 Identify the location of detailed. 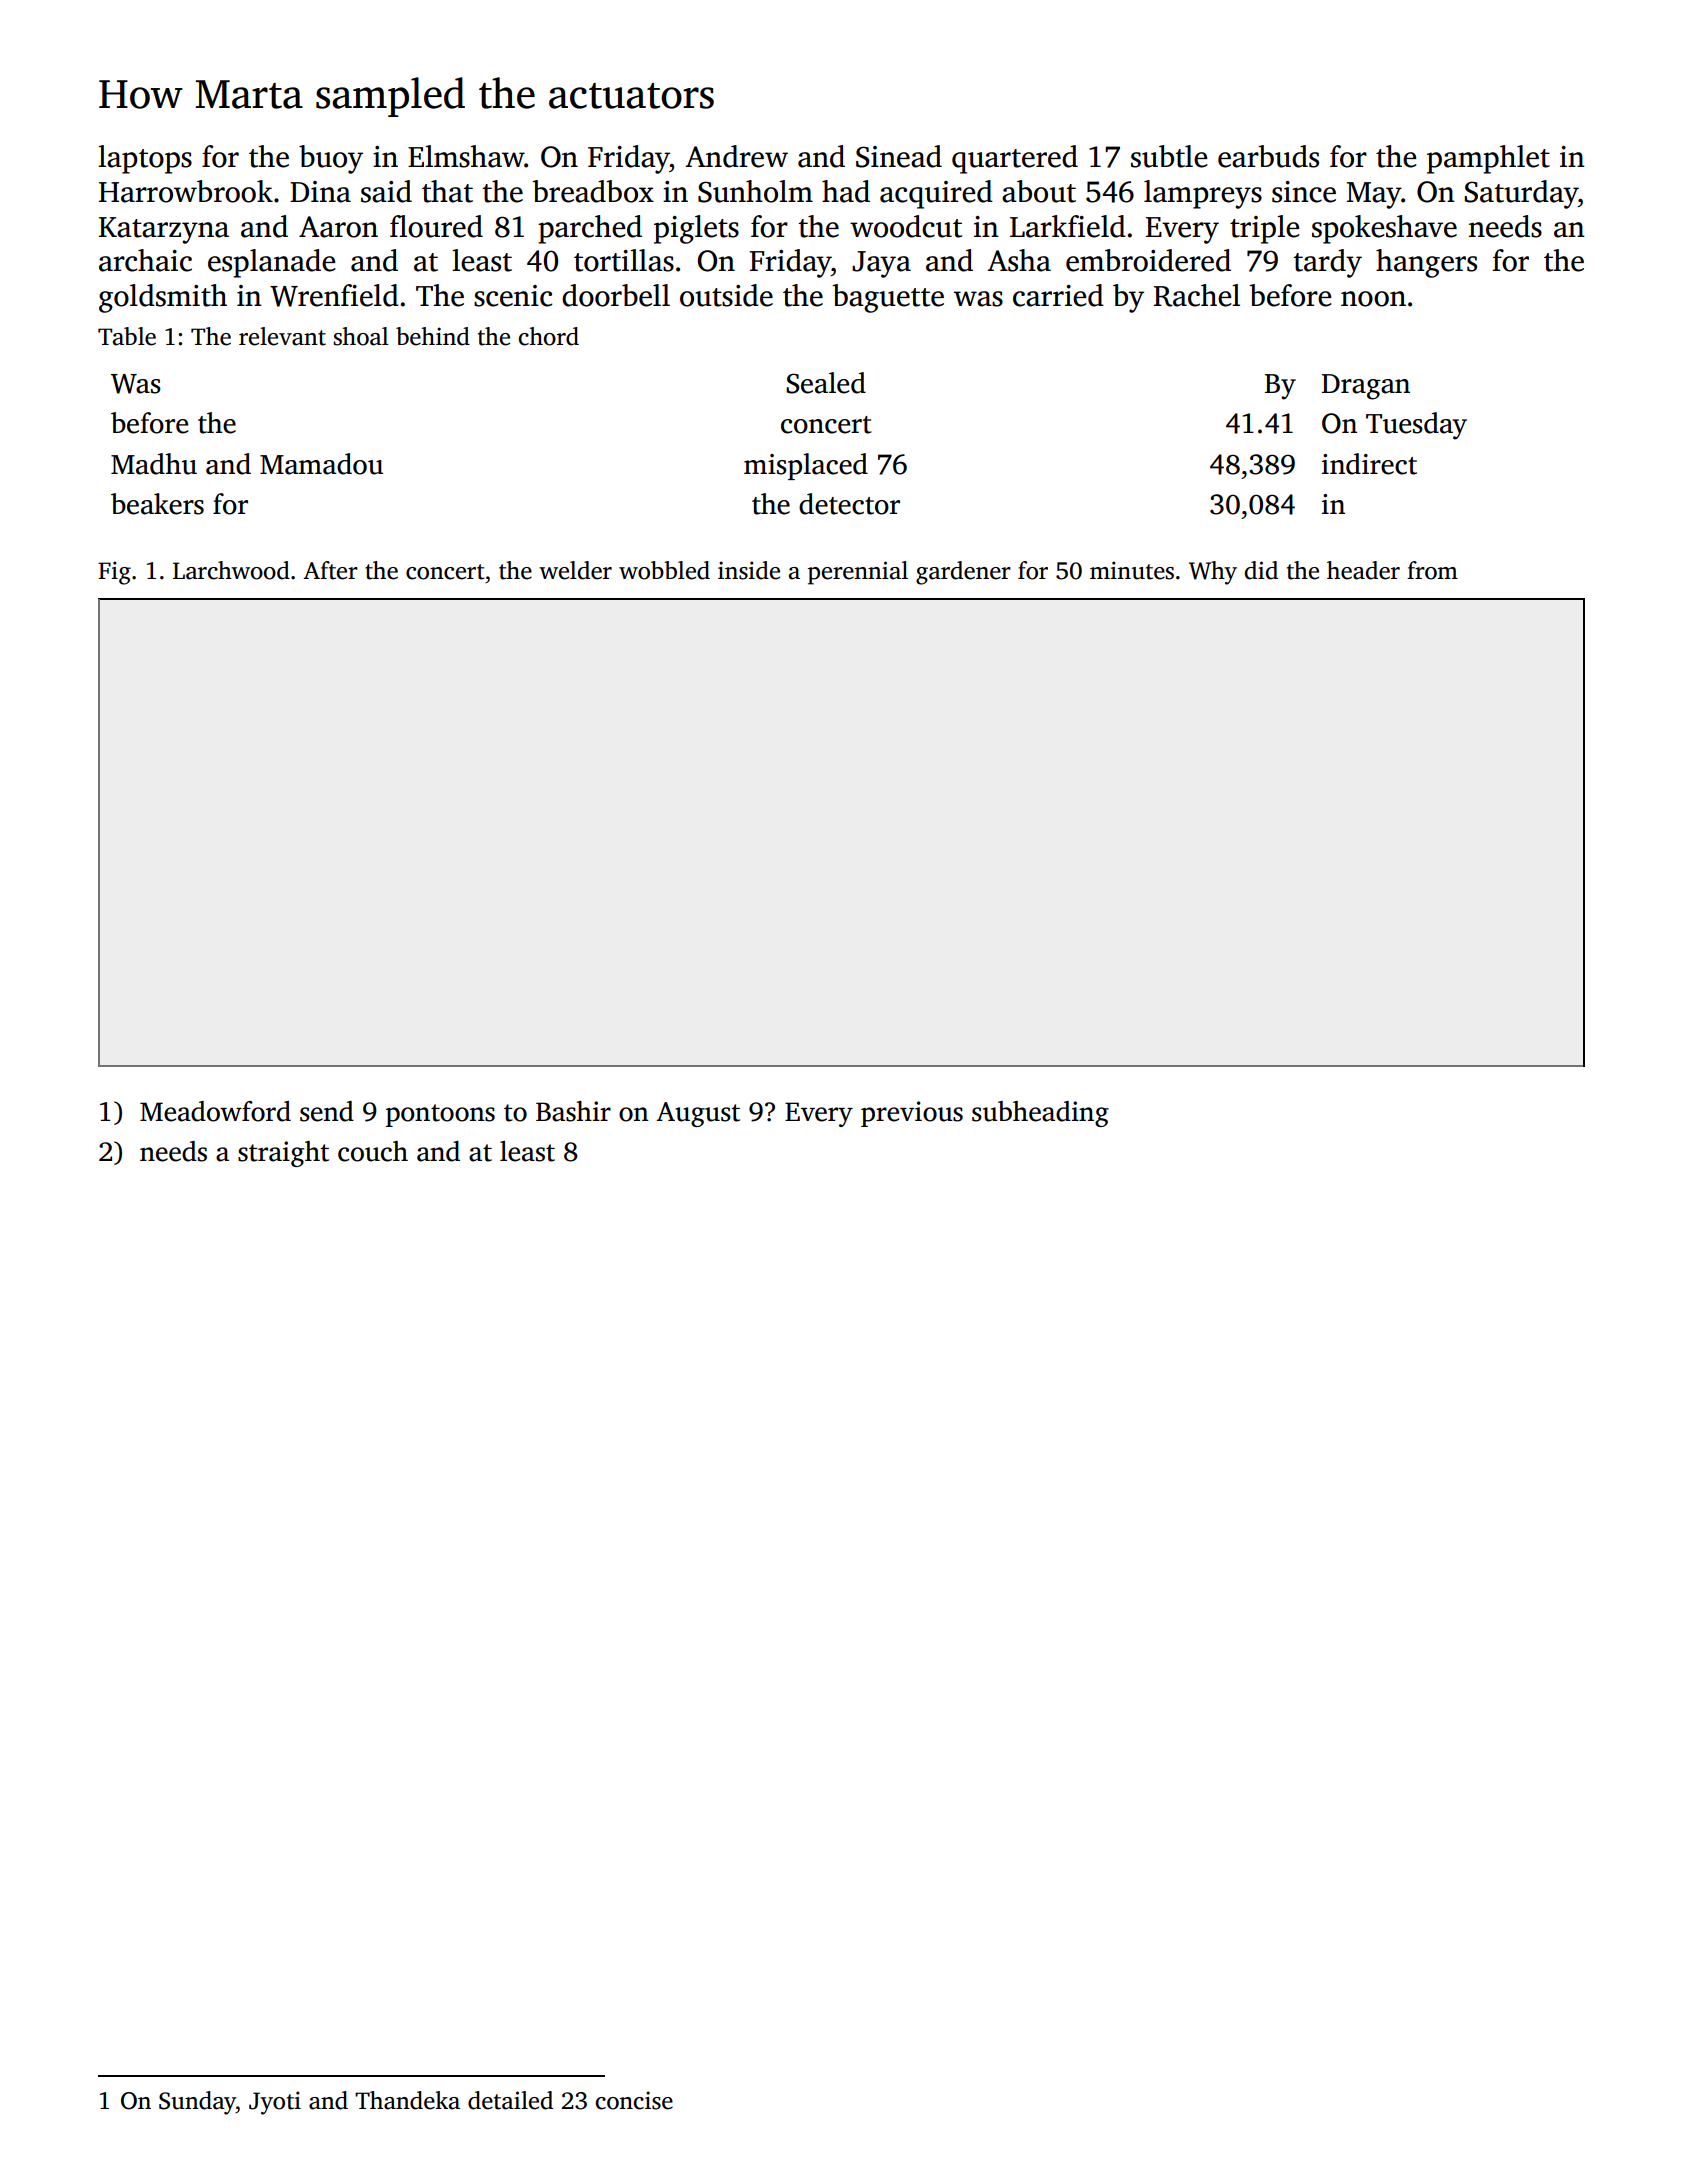
(510, 2100).
